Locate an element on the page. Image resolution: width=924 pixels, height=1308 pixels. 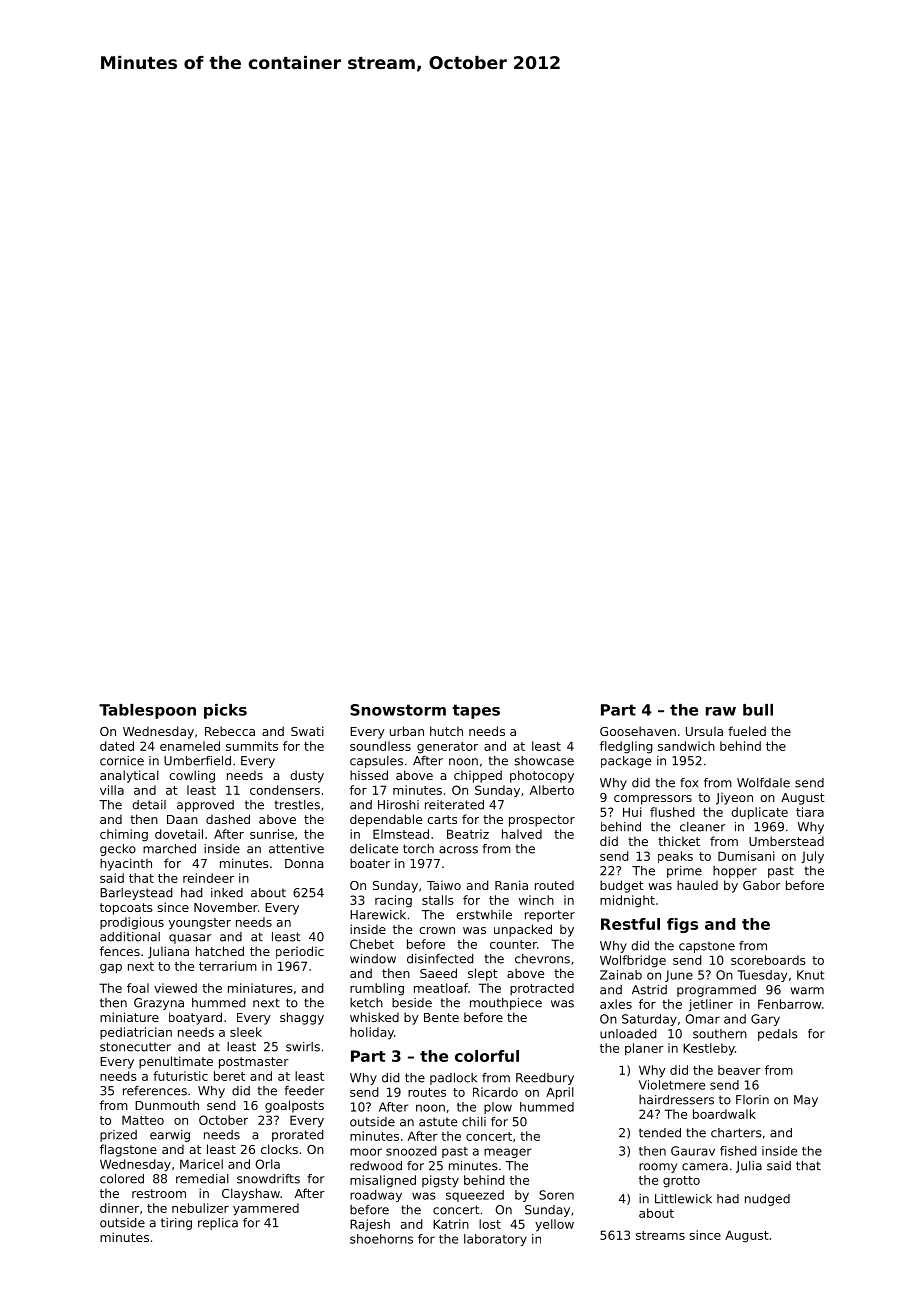
earwig is located at coordinates (170, 1136).
